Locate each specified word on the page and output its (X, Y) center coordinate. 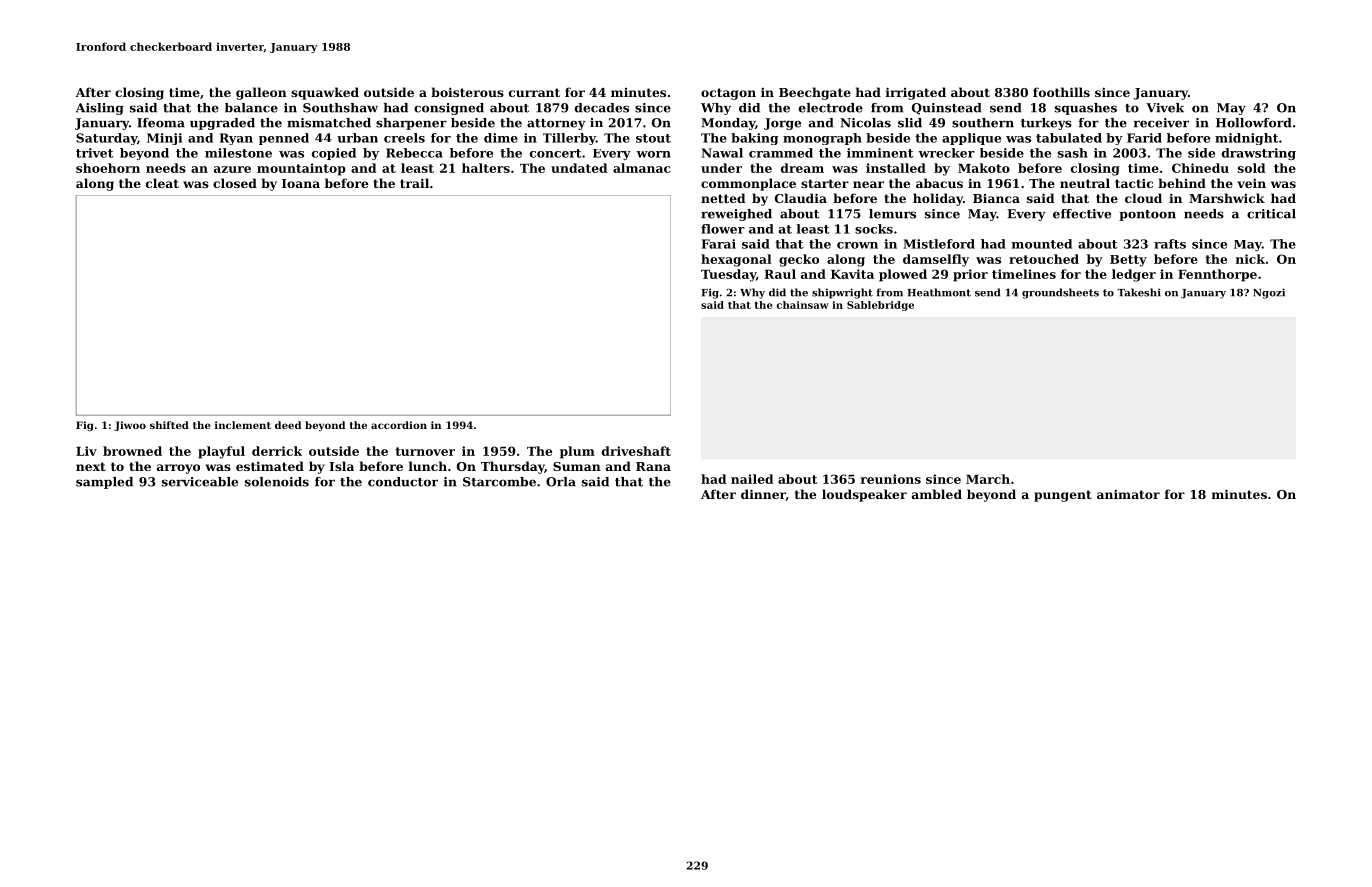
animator (1128, 494)
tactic (1134, 183)
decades (602, 108)
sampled (104, 483)
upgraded (222, 124)
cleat (162, 183)
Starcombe (499, 482)
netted (723, 198)
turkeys (1046, 124)
